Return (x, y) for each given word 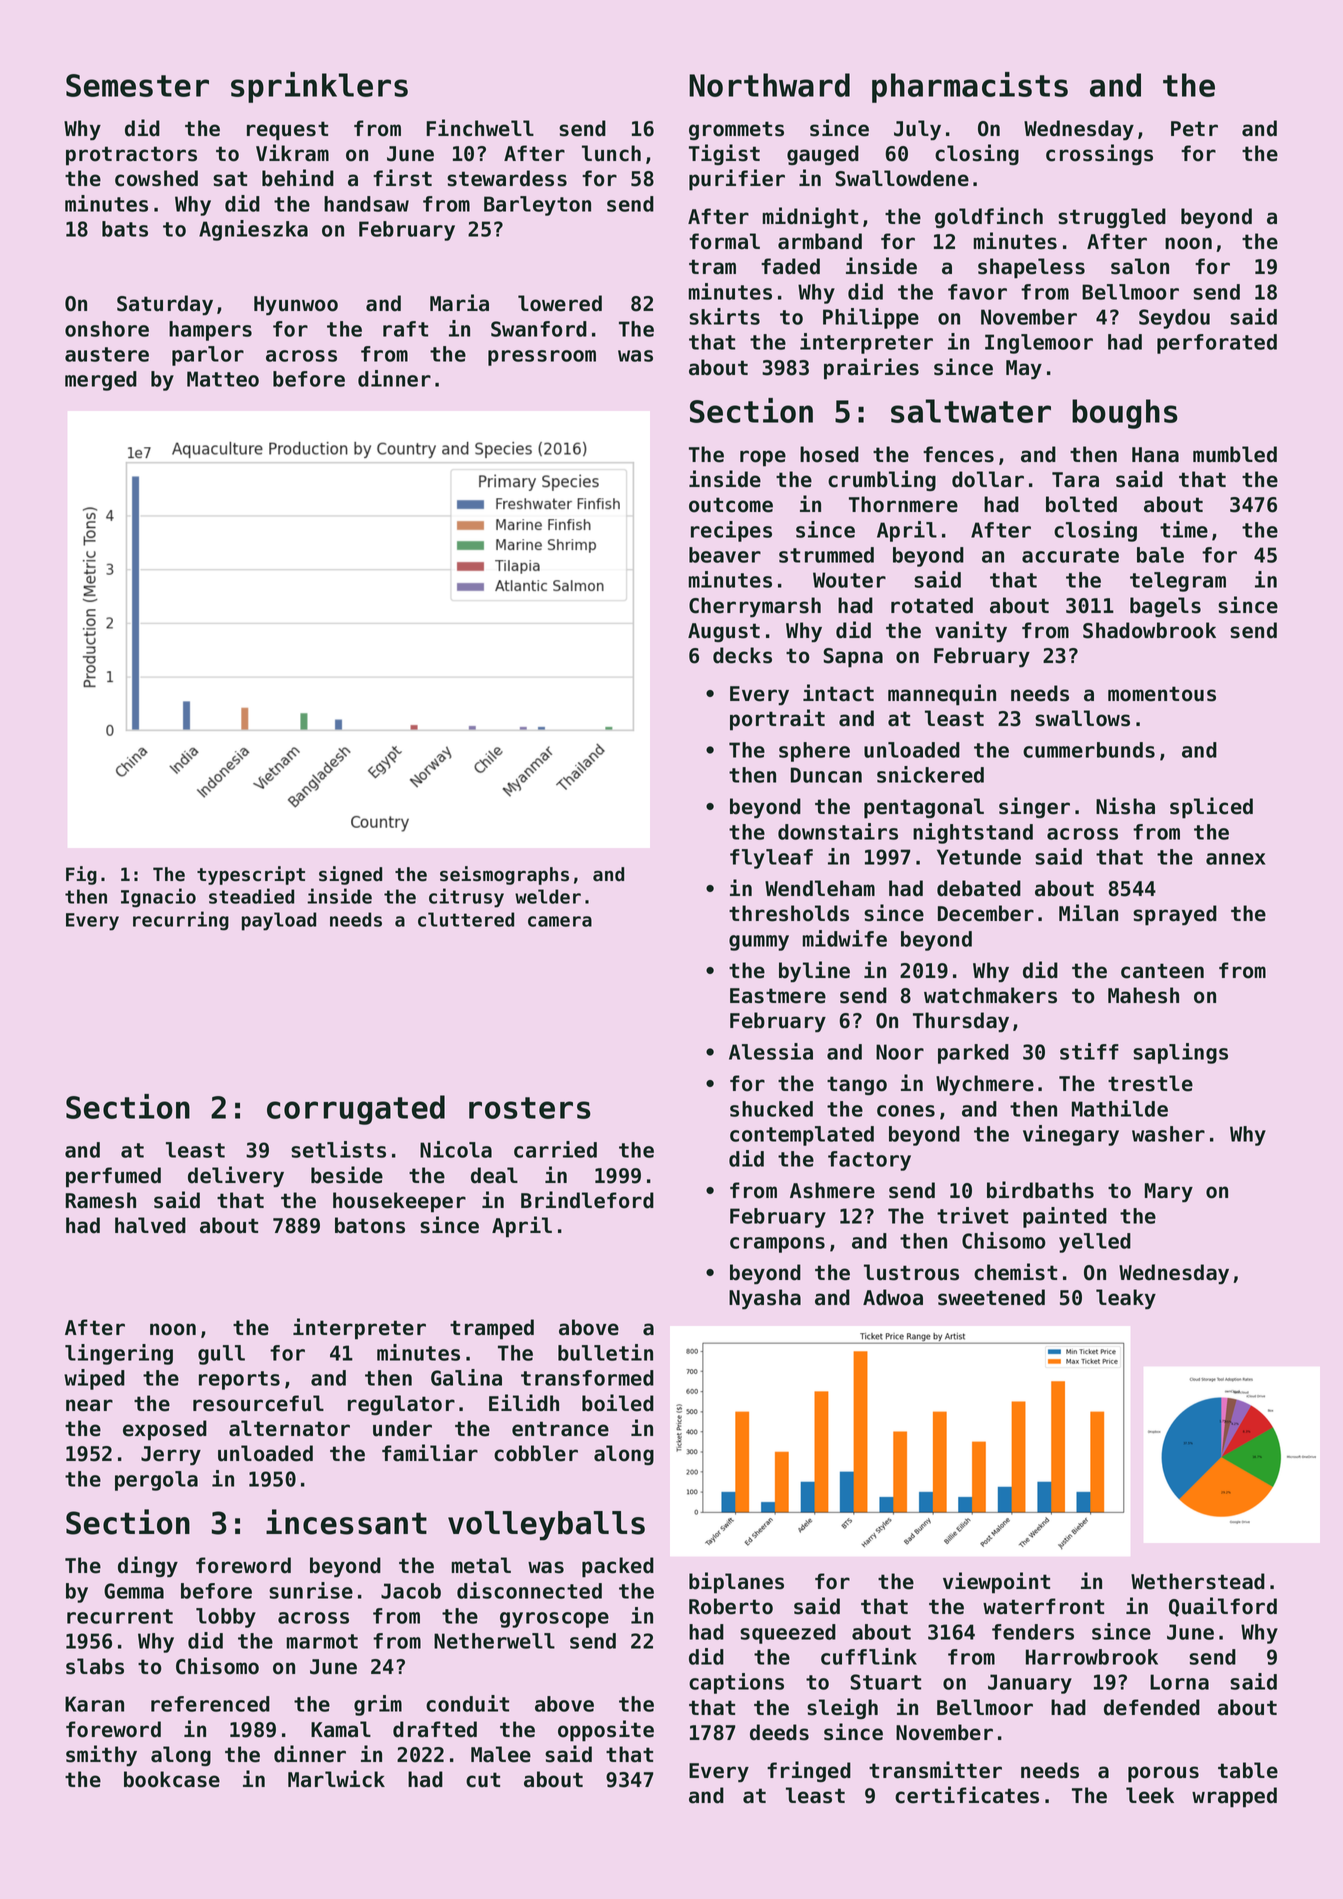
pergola (156, 1481)
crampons (777, 1245)
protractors (131, 156)
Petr (1194, 129)
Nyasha (765, 1299)
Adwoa (893, 1297)
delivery (236, 1176)
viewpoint (996, 1583)
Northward (769, 85)
